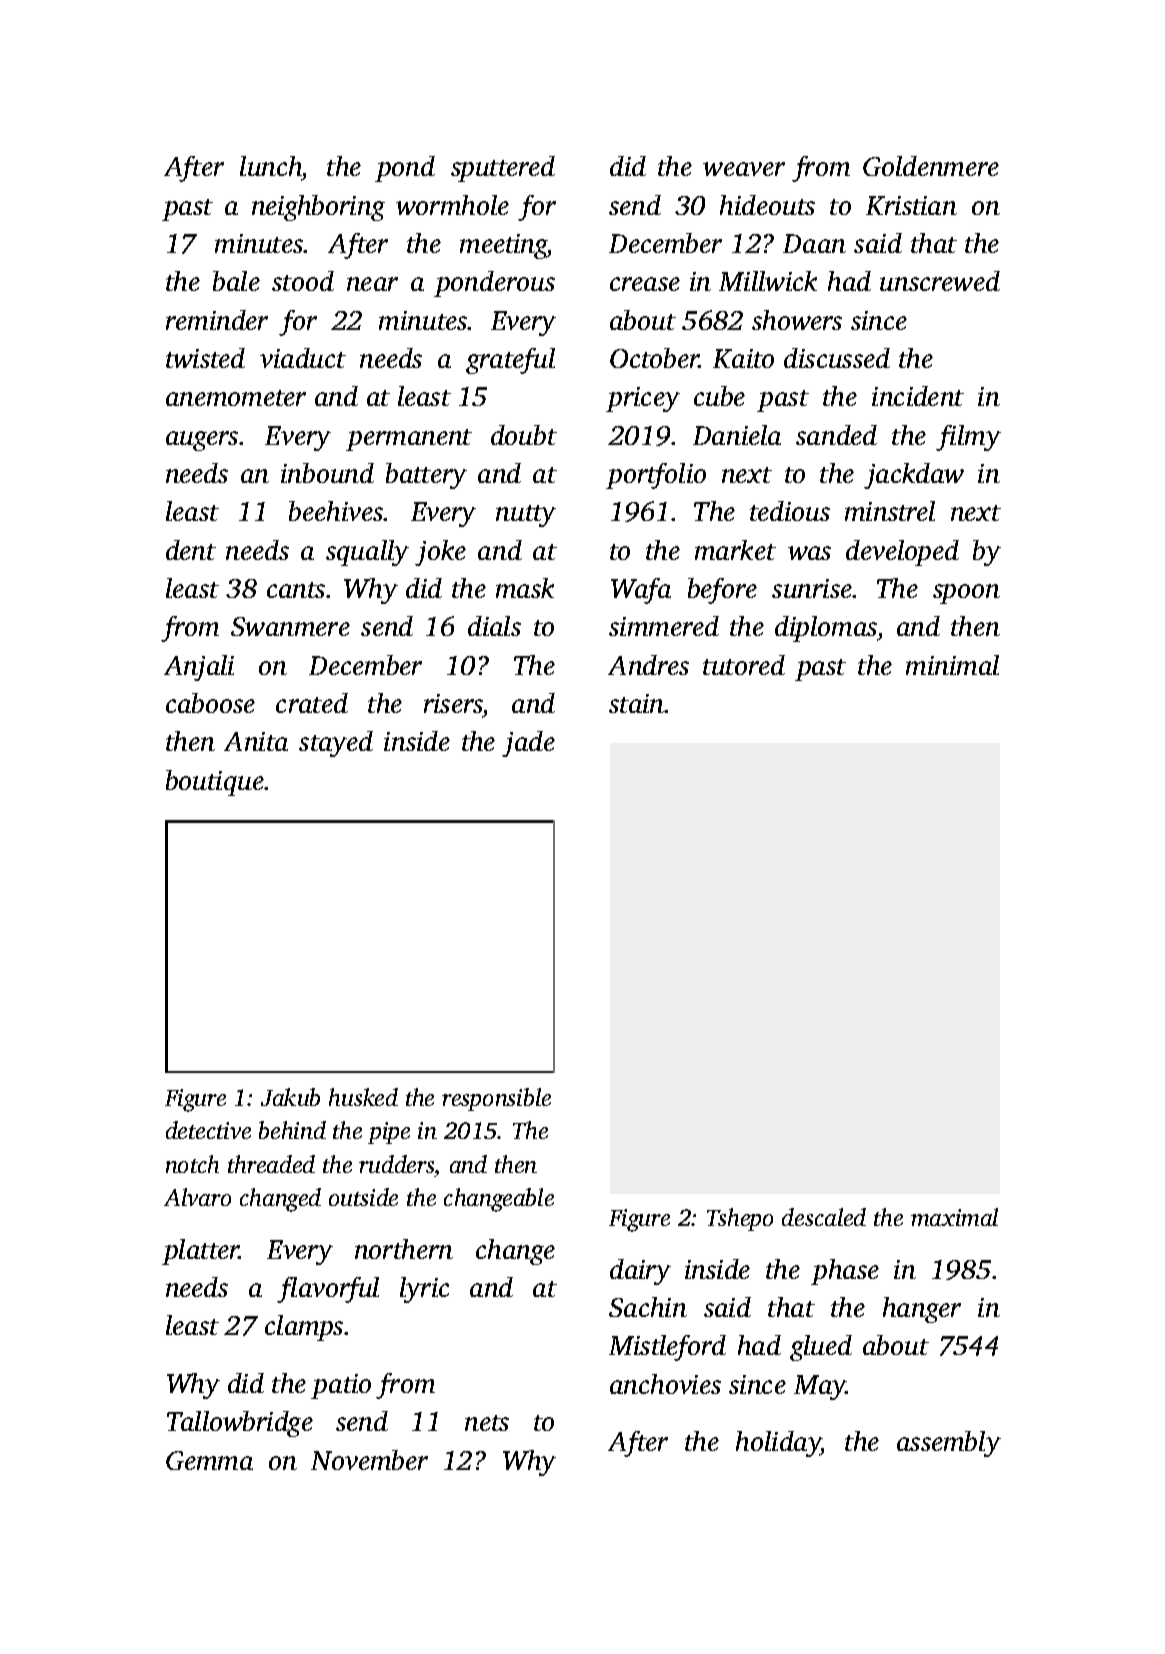 This screenshot has width=1165, height=1654. I want to click on minimal, so click(952, 665).
